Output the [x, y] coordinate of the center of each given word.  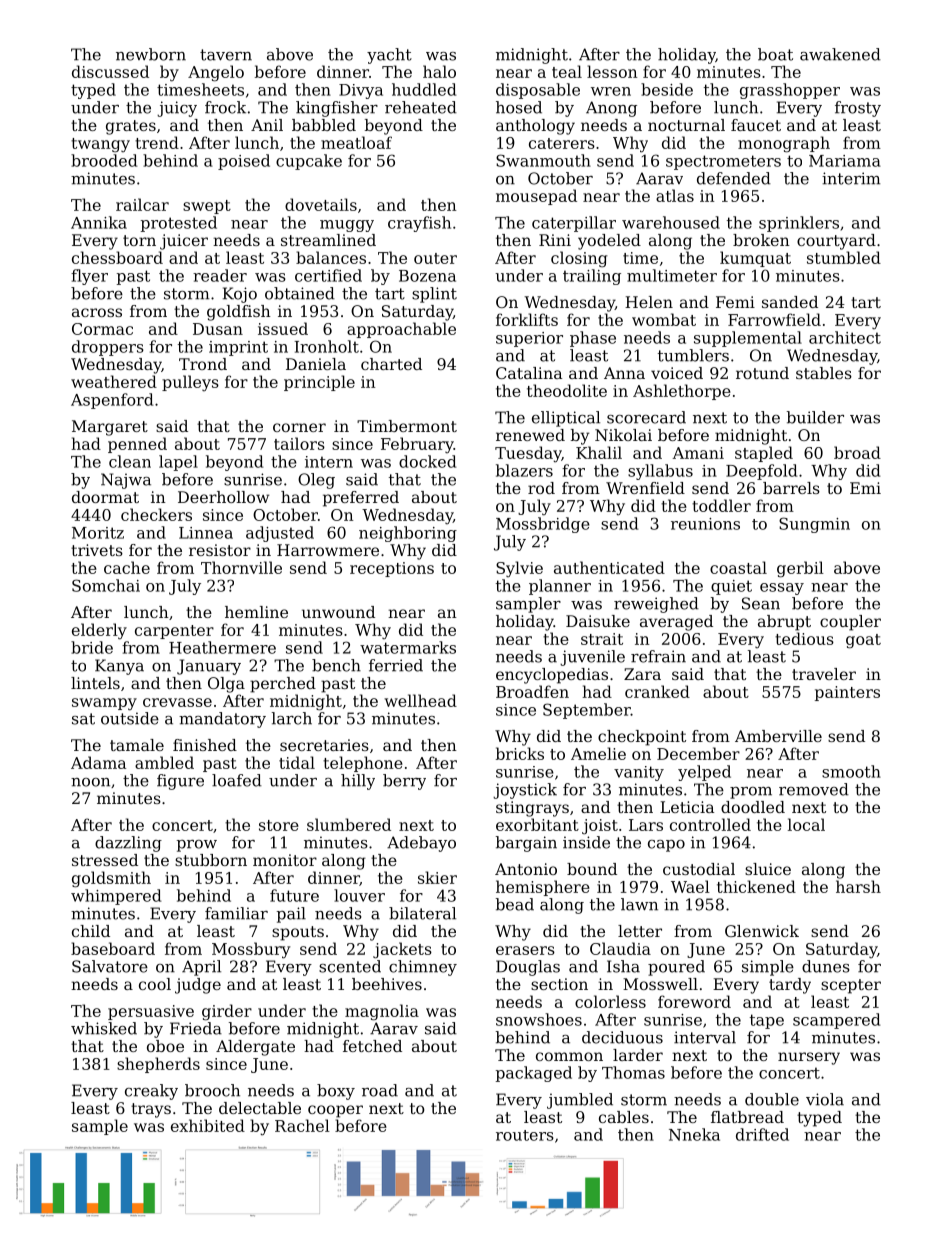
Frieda [196, 1028]
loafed [237, 780]
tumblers [693, 355]
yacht [389, 56]
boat [775, 54]
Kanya [119, 667]
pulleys [190, 383]
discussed [110, 71]
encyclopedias [552, 676]
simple [768, 968]
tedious [804, 638]
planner [560, 587]
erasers [525, 950]
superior [529, 339]
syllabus [660, 472]
